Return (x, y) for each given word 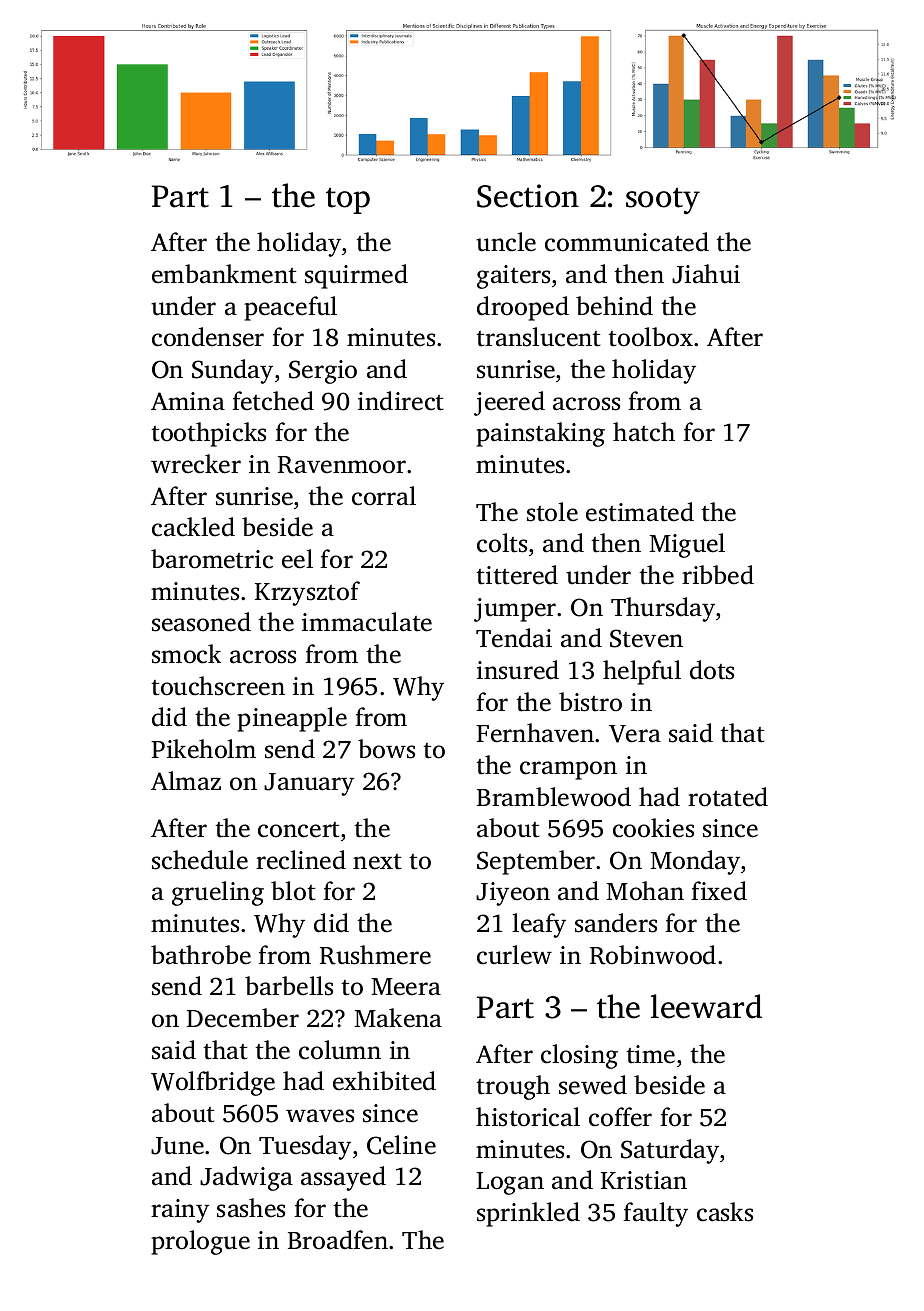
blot (293, 891)
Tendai (514, 638)
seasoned (201, 622)
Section (528, 196)
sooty (663, 201)
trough (513, 1087)
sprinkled (528, 1214)
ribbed (718, 575)
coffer (620, 1117)
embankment (224, 274)
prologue (200, 1242)
